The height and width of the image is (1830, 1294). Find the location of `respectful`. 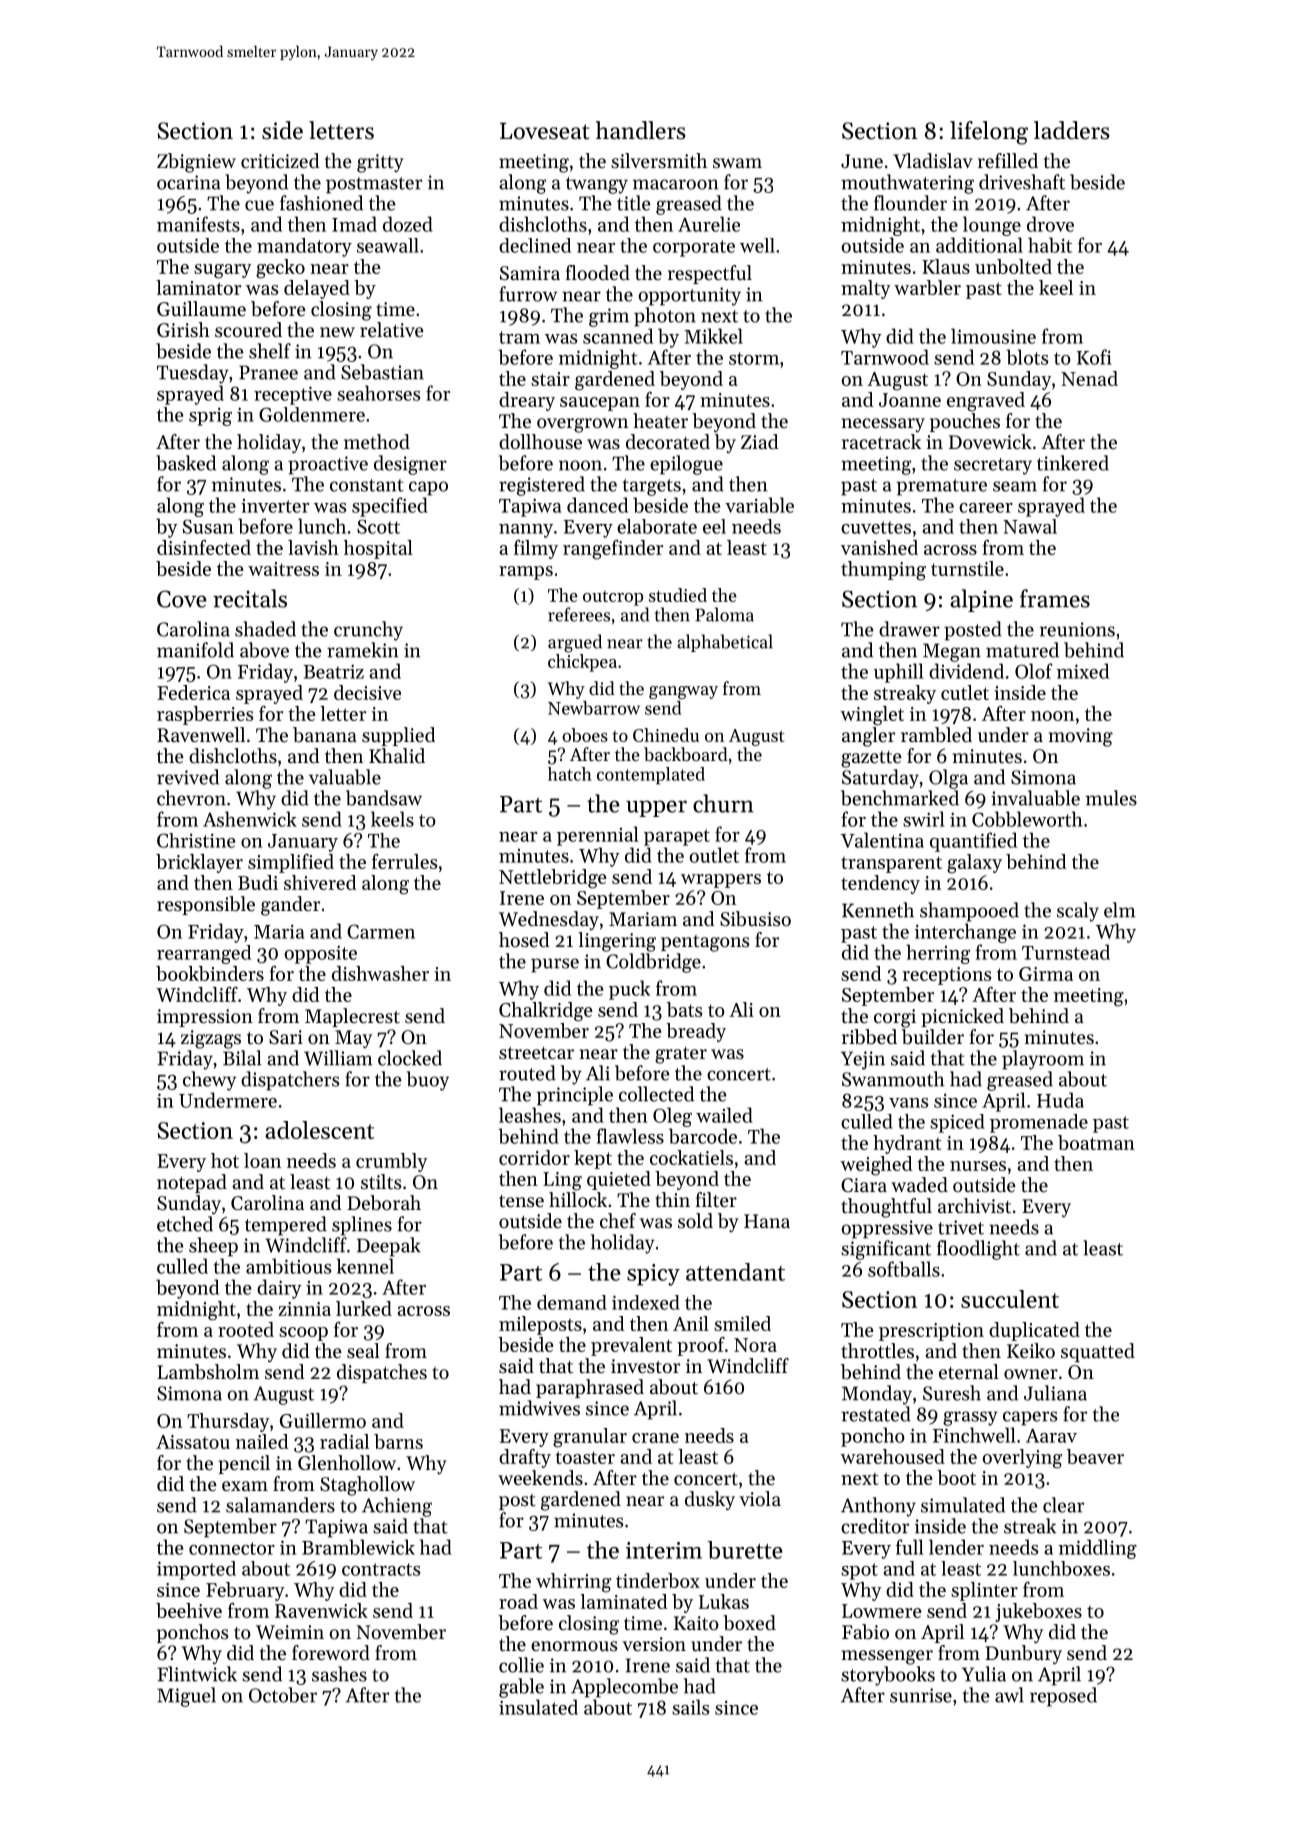

respectful is located at coordinates (710, 274).
